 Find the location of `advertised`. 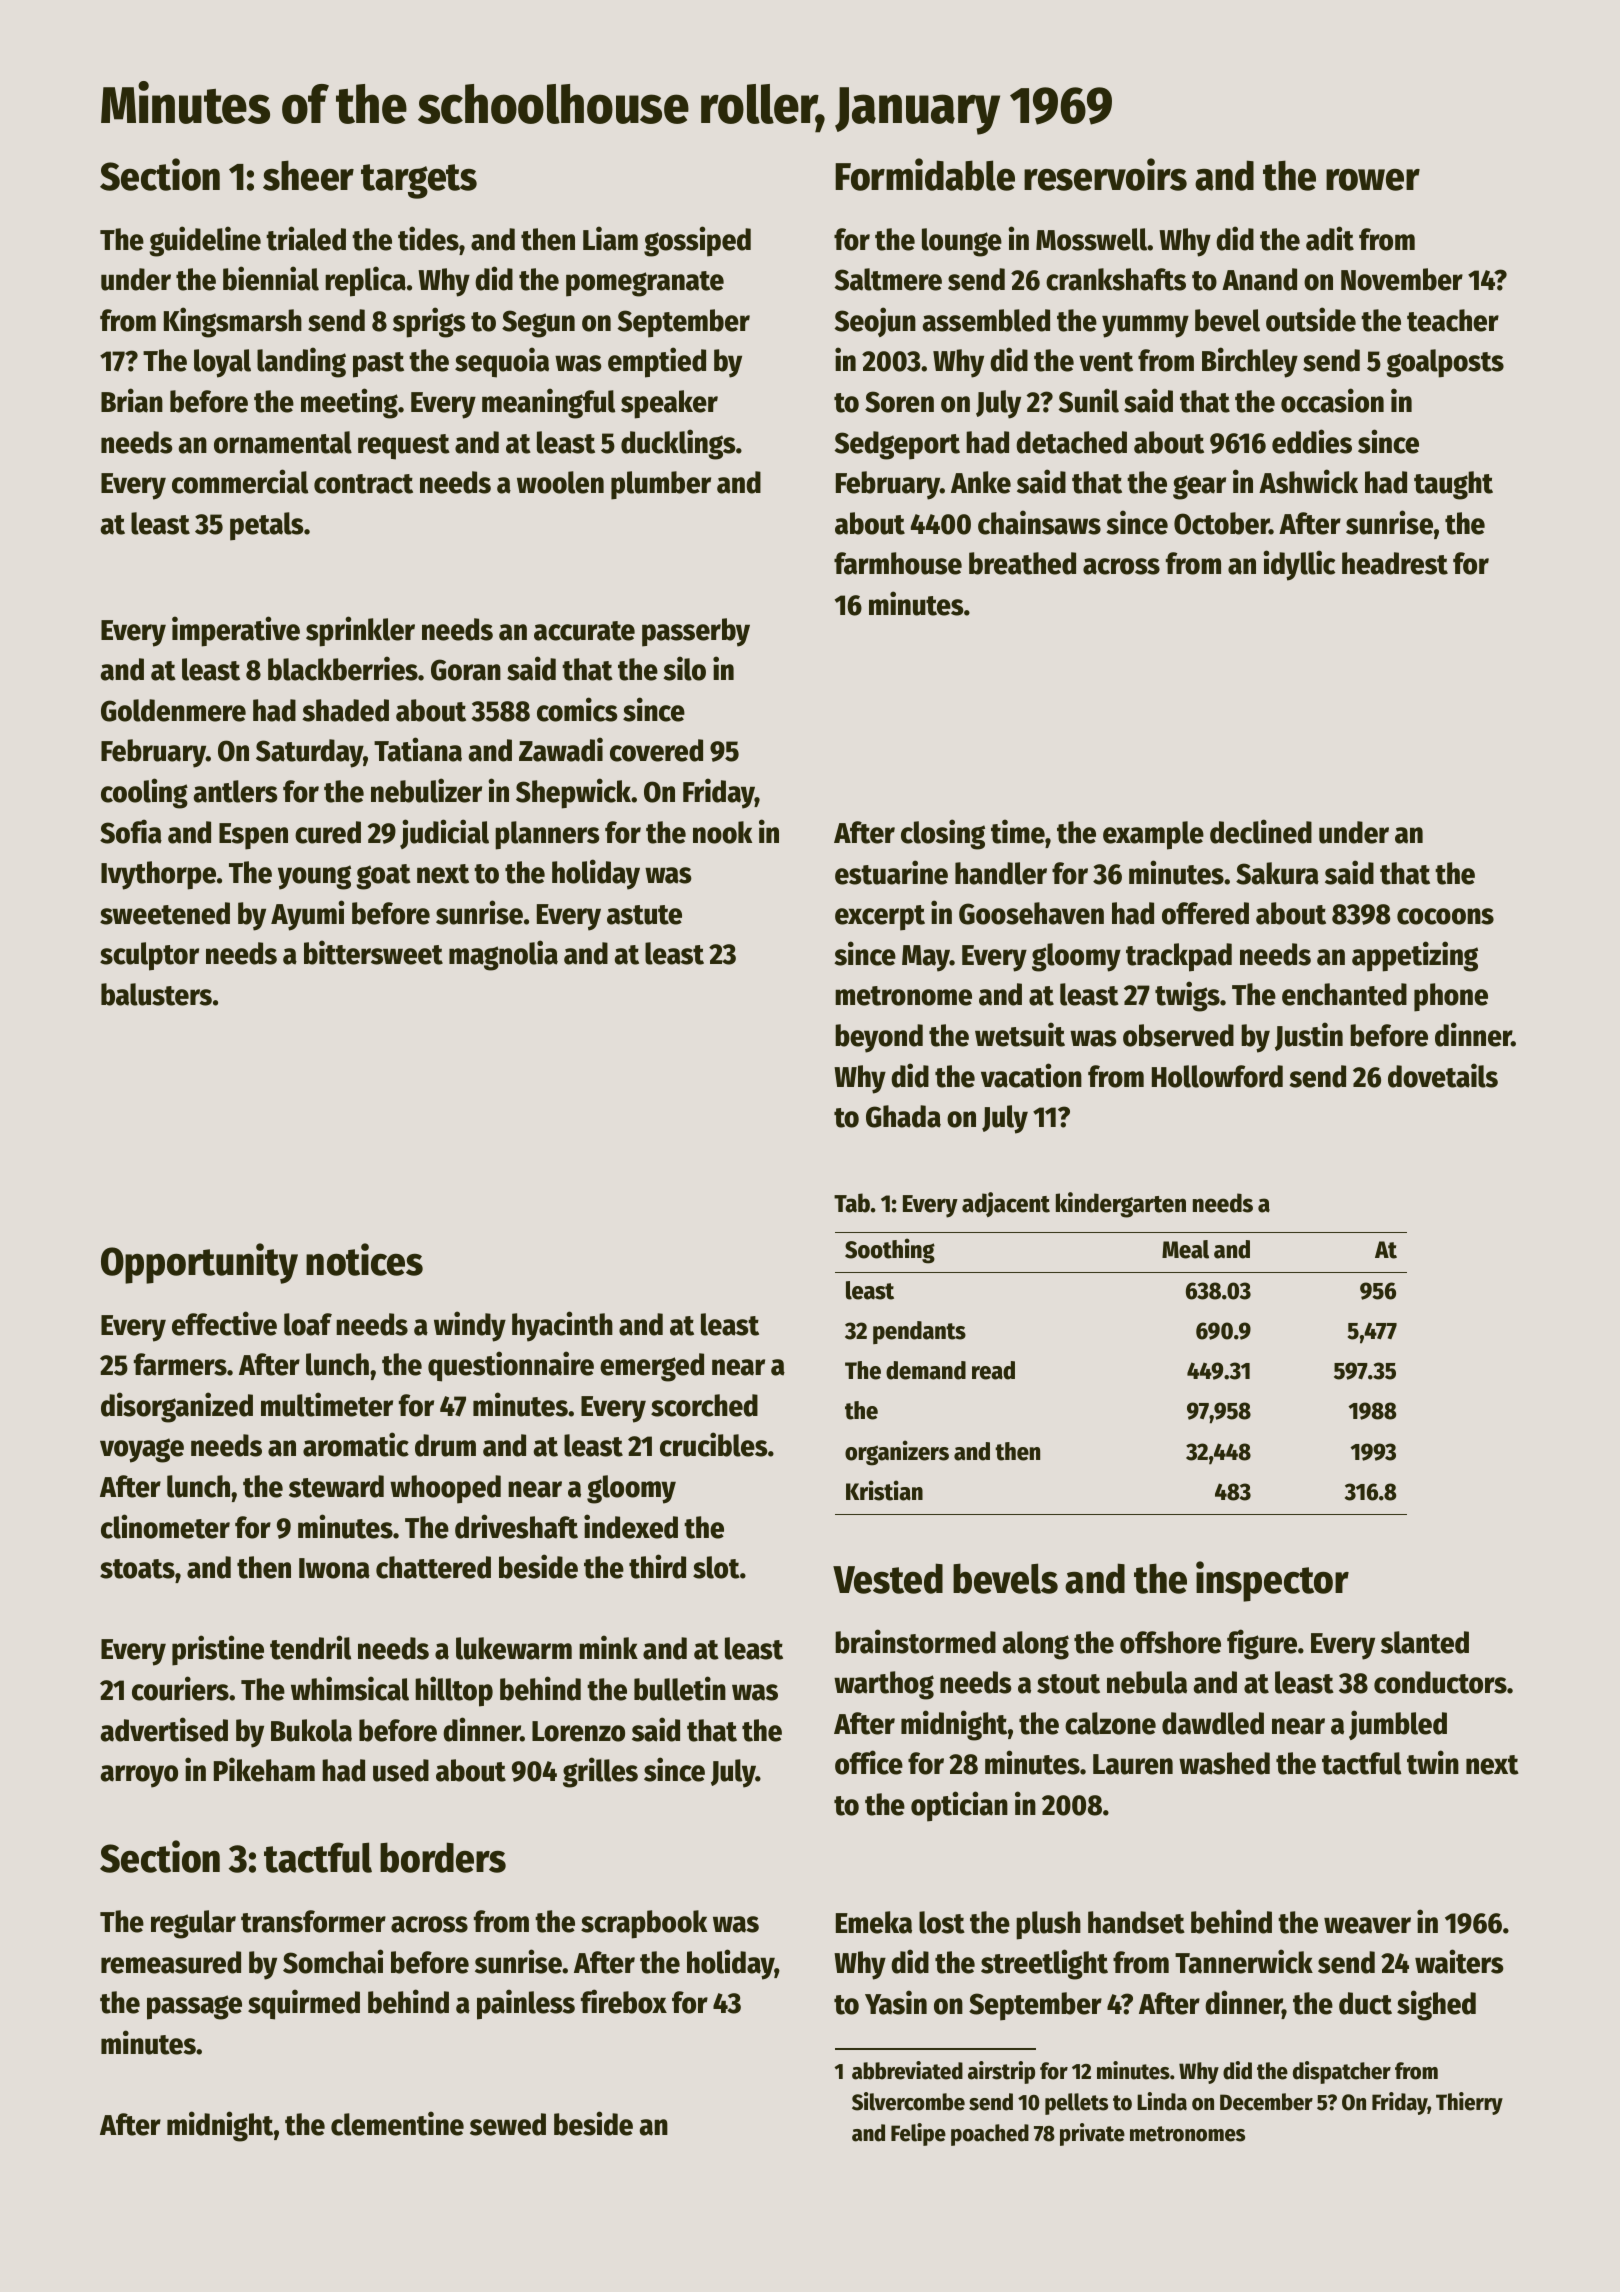

advertised is located at coordinates (164, 1729).
